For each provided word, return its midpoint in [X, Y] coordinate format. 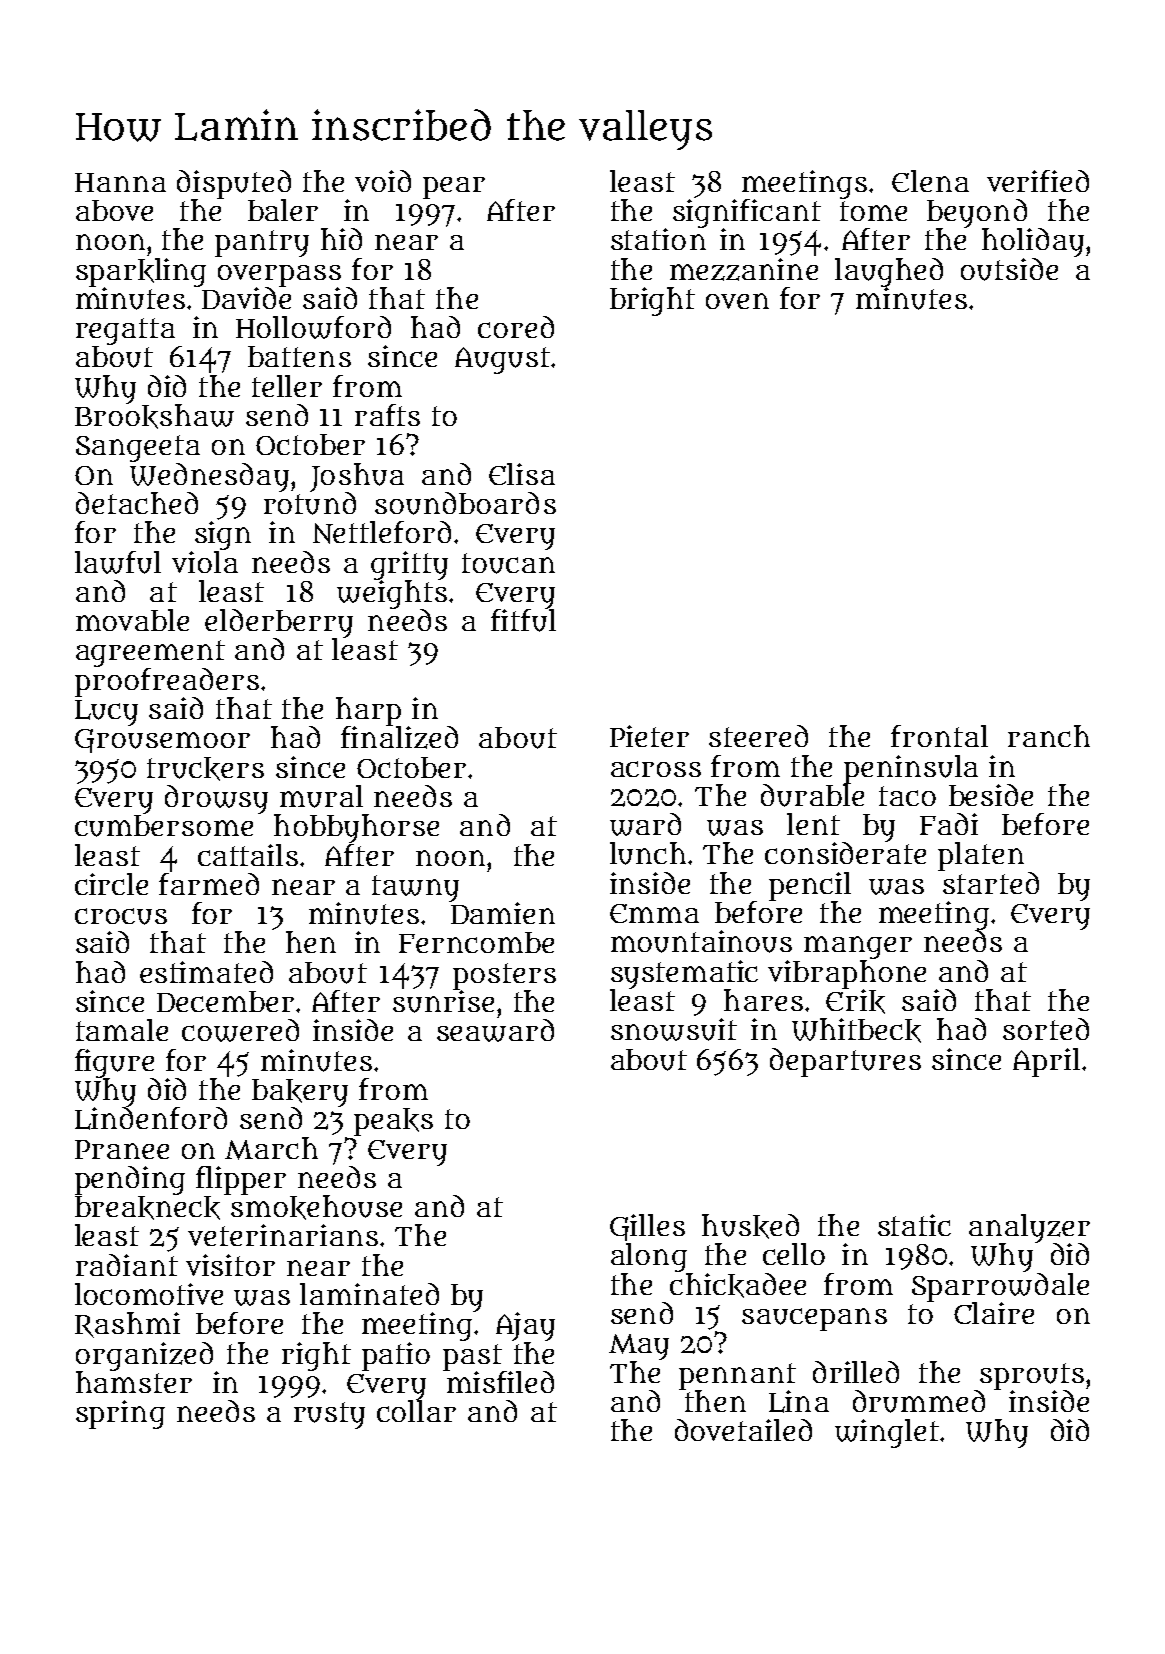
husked [750, 1226]
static [914, 1225]
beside [991, 795]
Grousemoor [162, 741]
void [383, 181]
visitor [230, 1265]
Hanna [120, 182]
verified [1038, 181]
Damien [503, 913]
